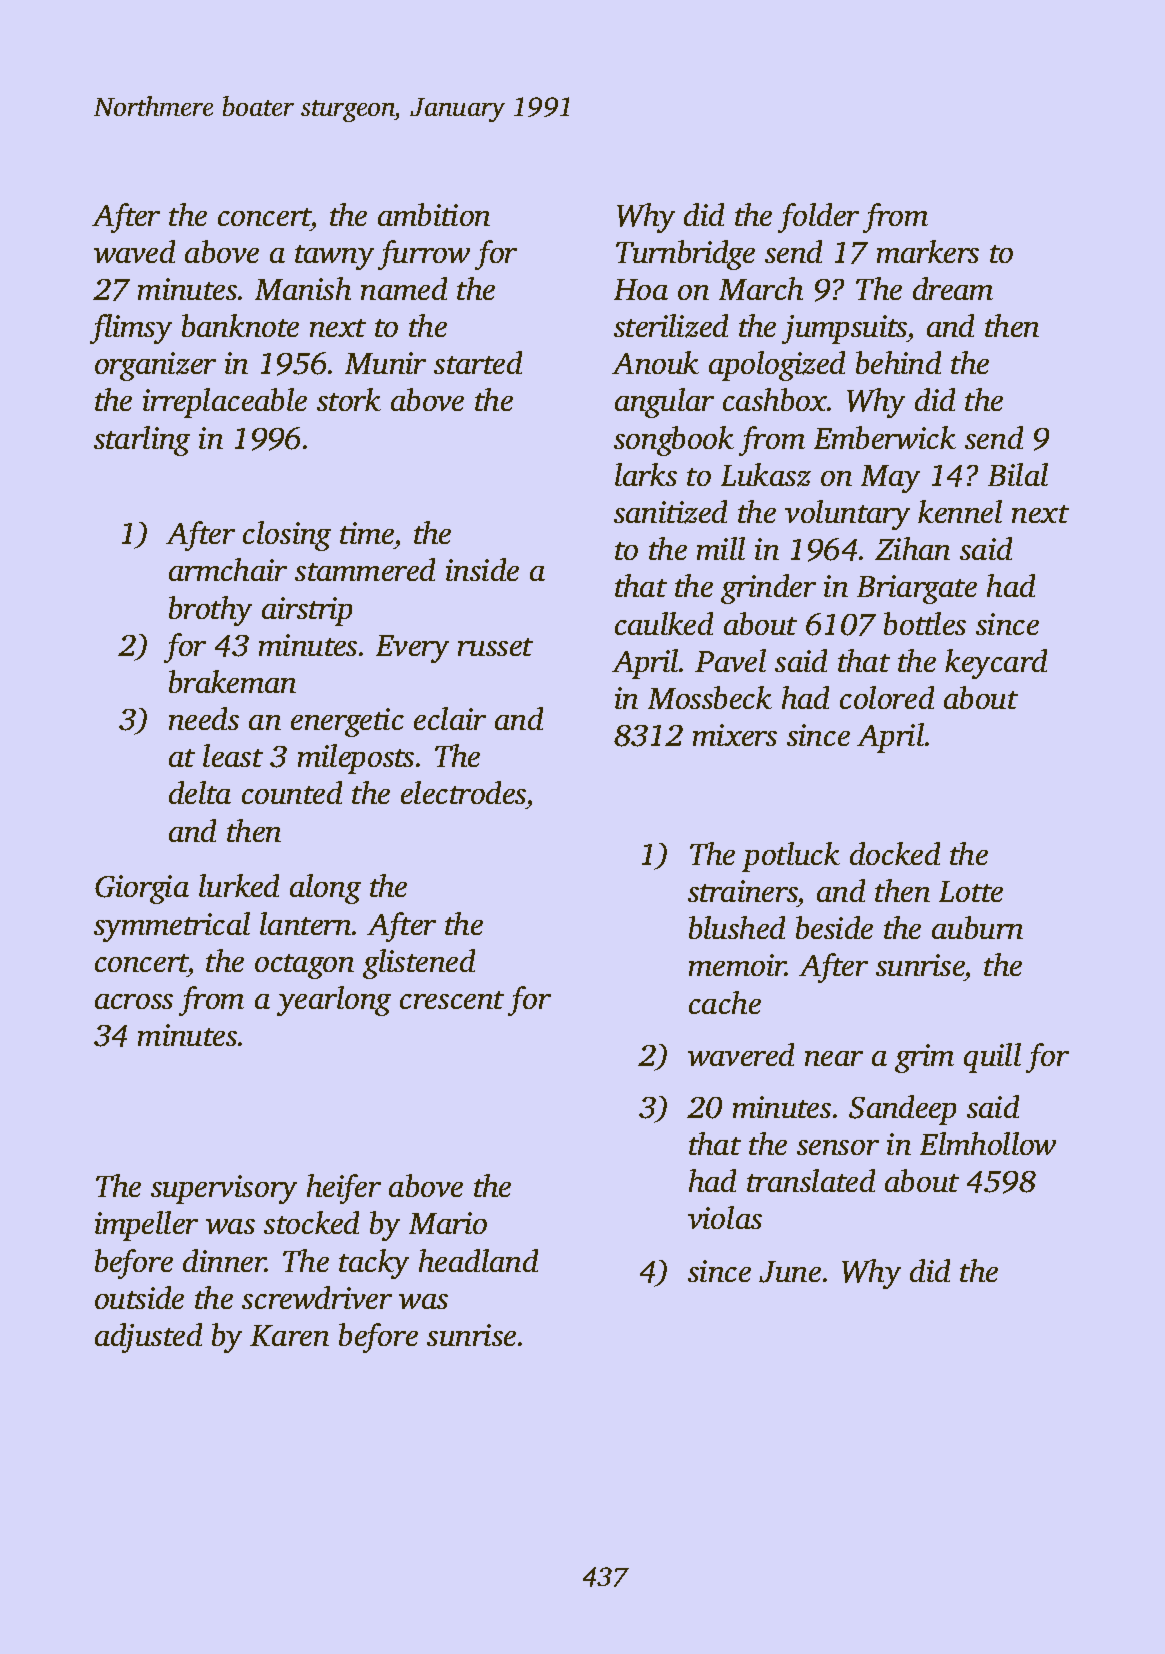  What do you see at coordinates (768, 589) in the screenshot?
I see `grinder` at bounding box center [768, 589].
